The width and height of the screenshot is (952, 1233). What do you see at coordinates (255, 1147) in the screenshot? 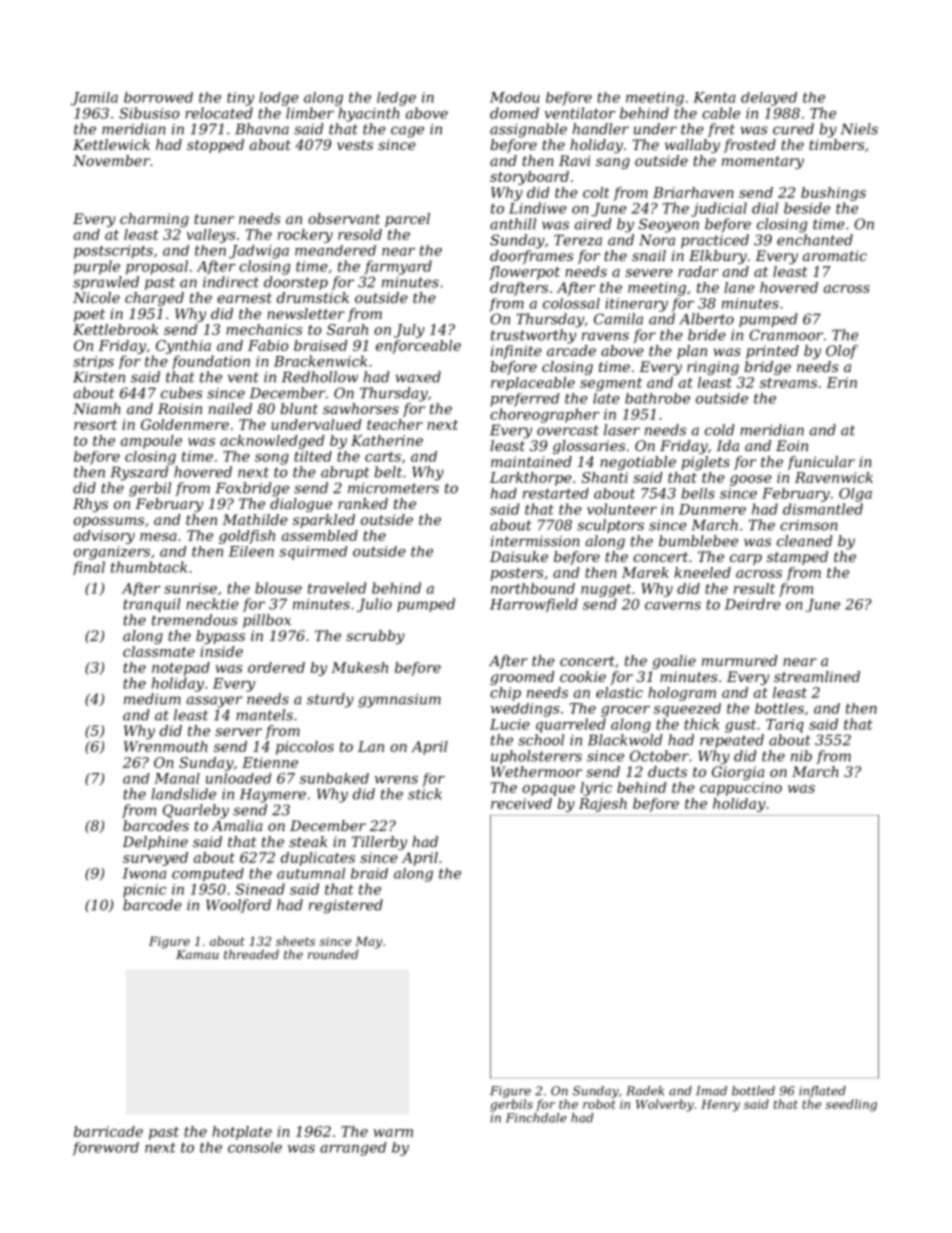
I see `console` at bounding box center [255, 1147].
